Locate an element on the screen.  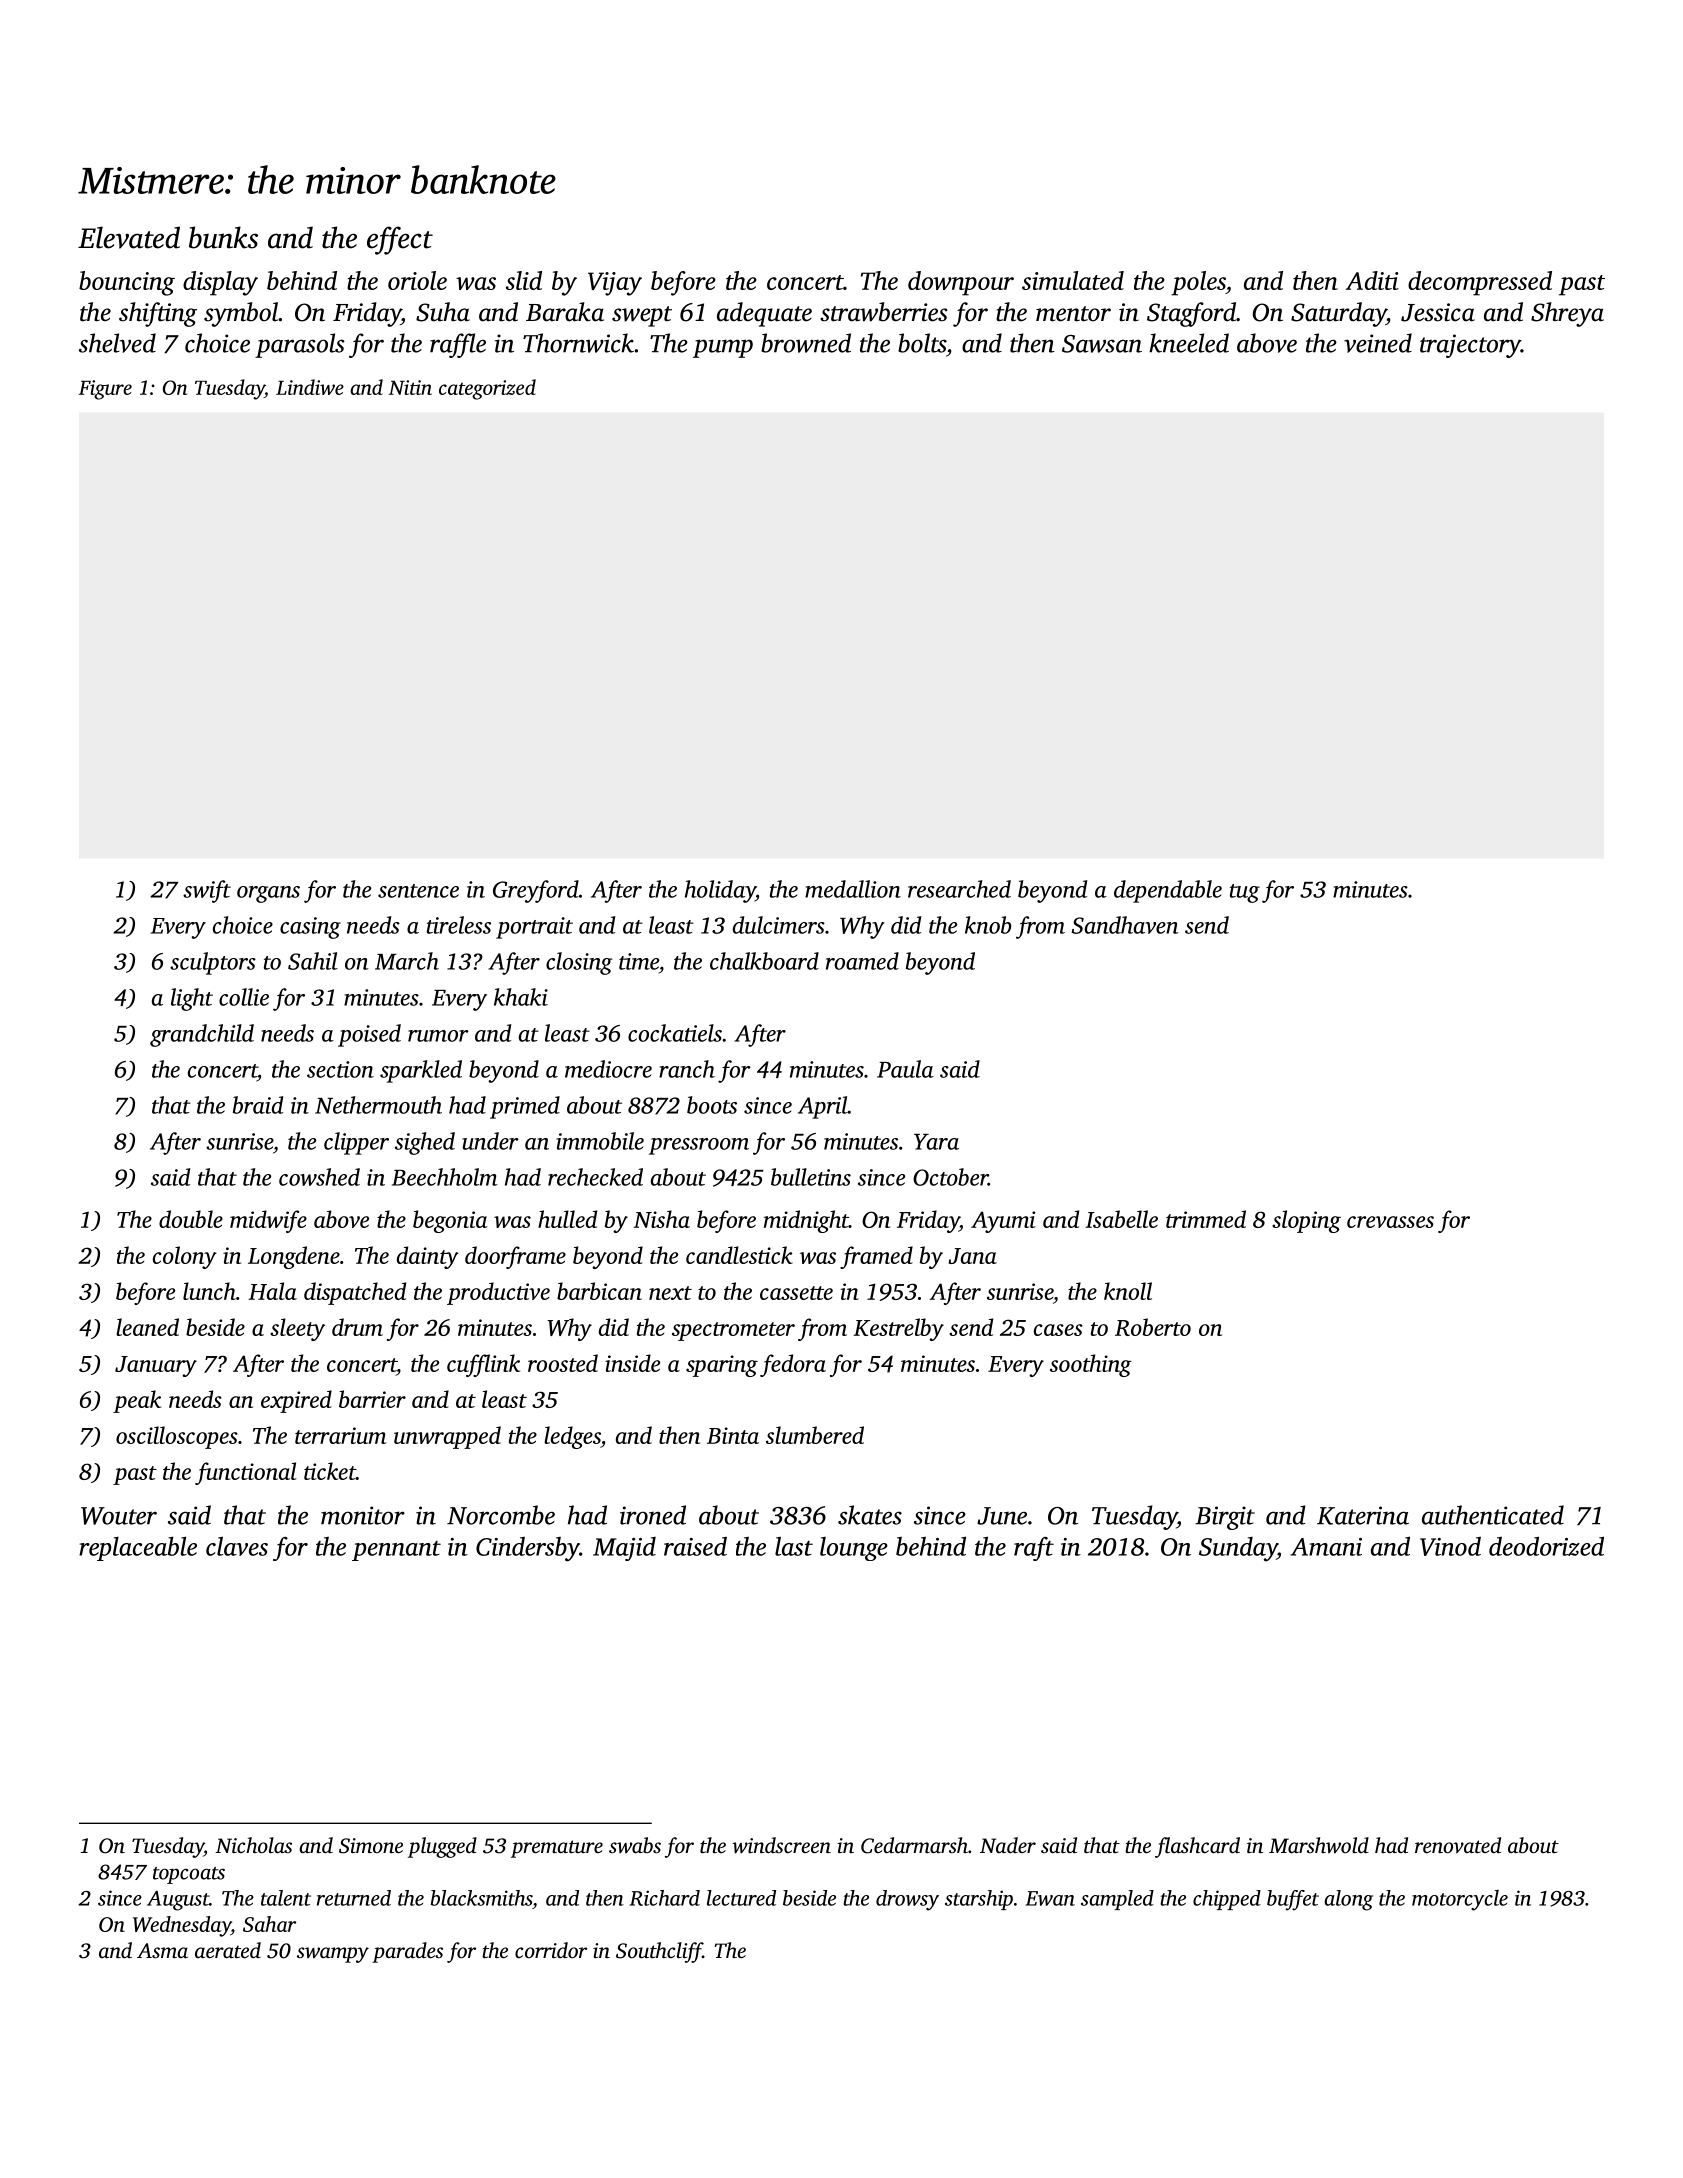
aerated is located at coordinates (228, 1950).
